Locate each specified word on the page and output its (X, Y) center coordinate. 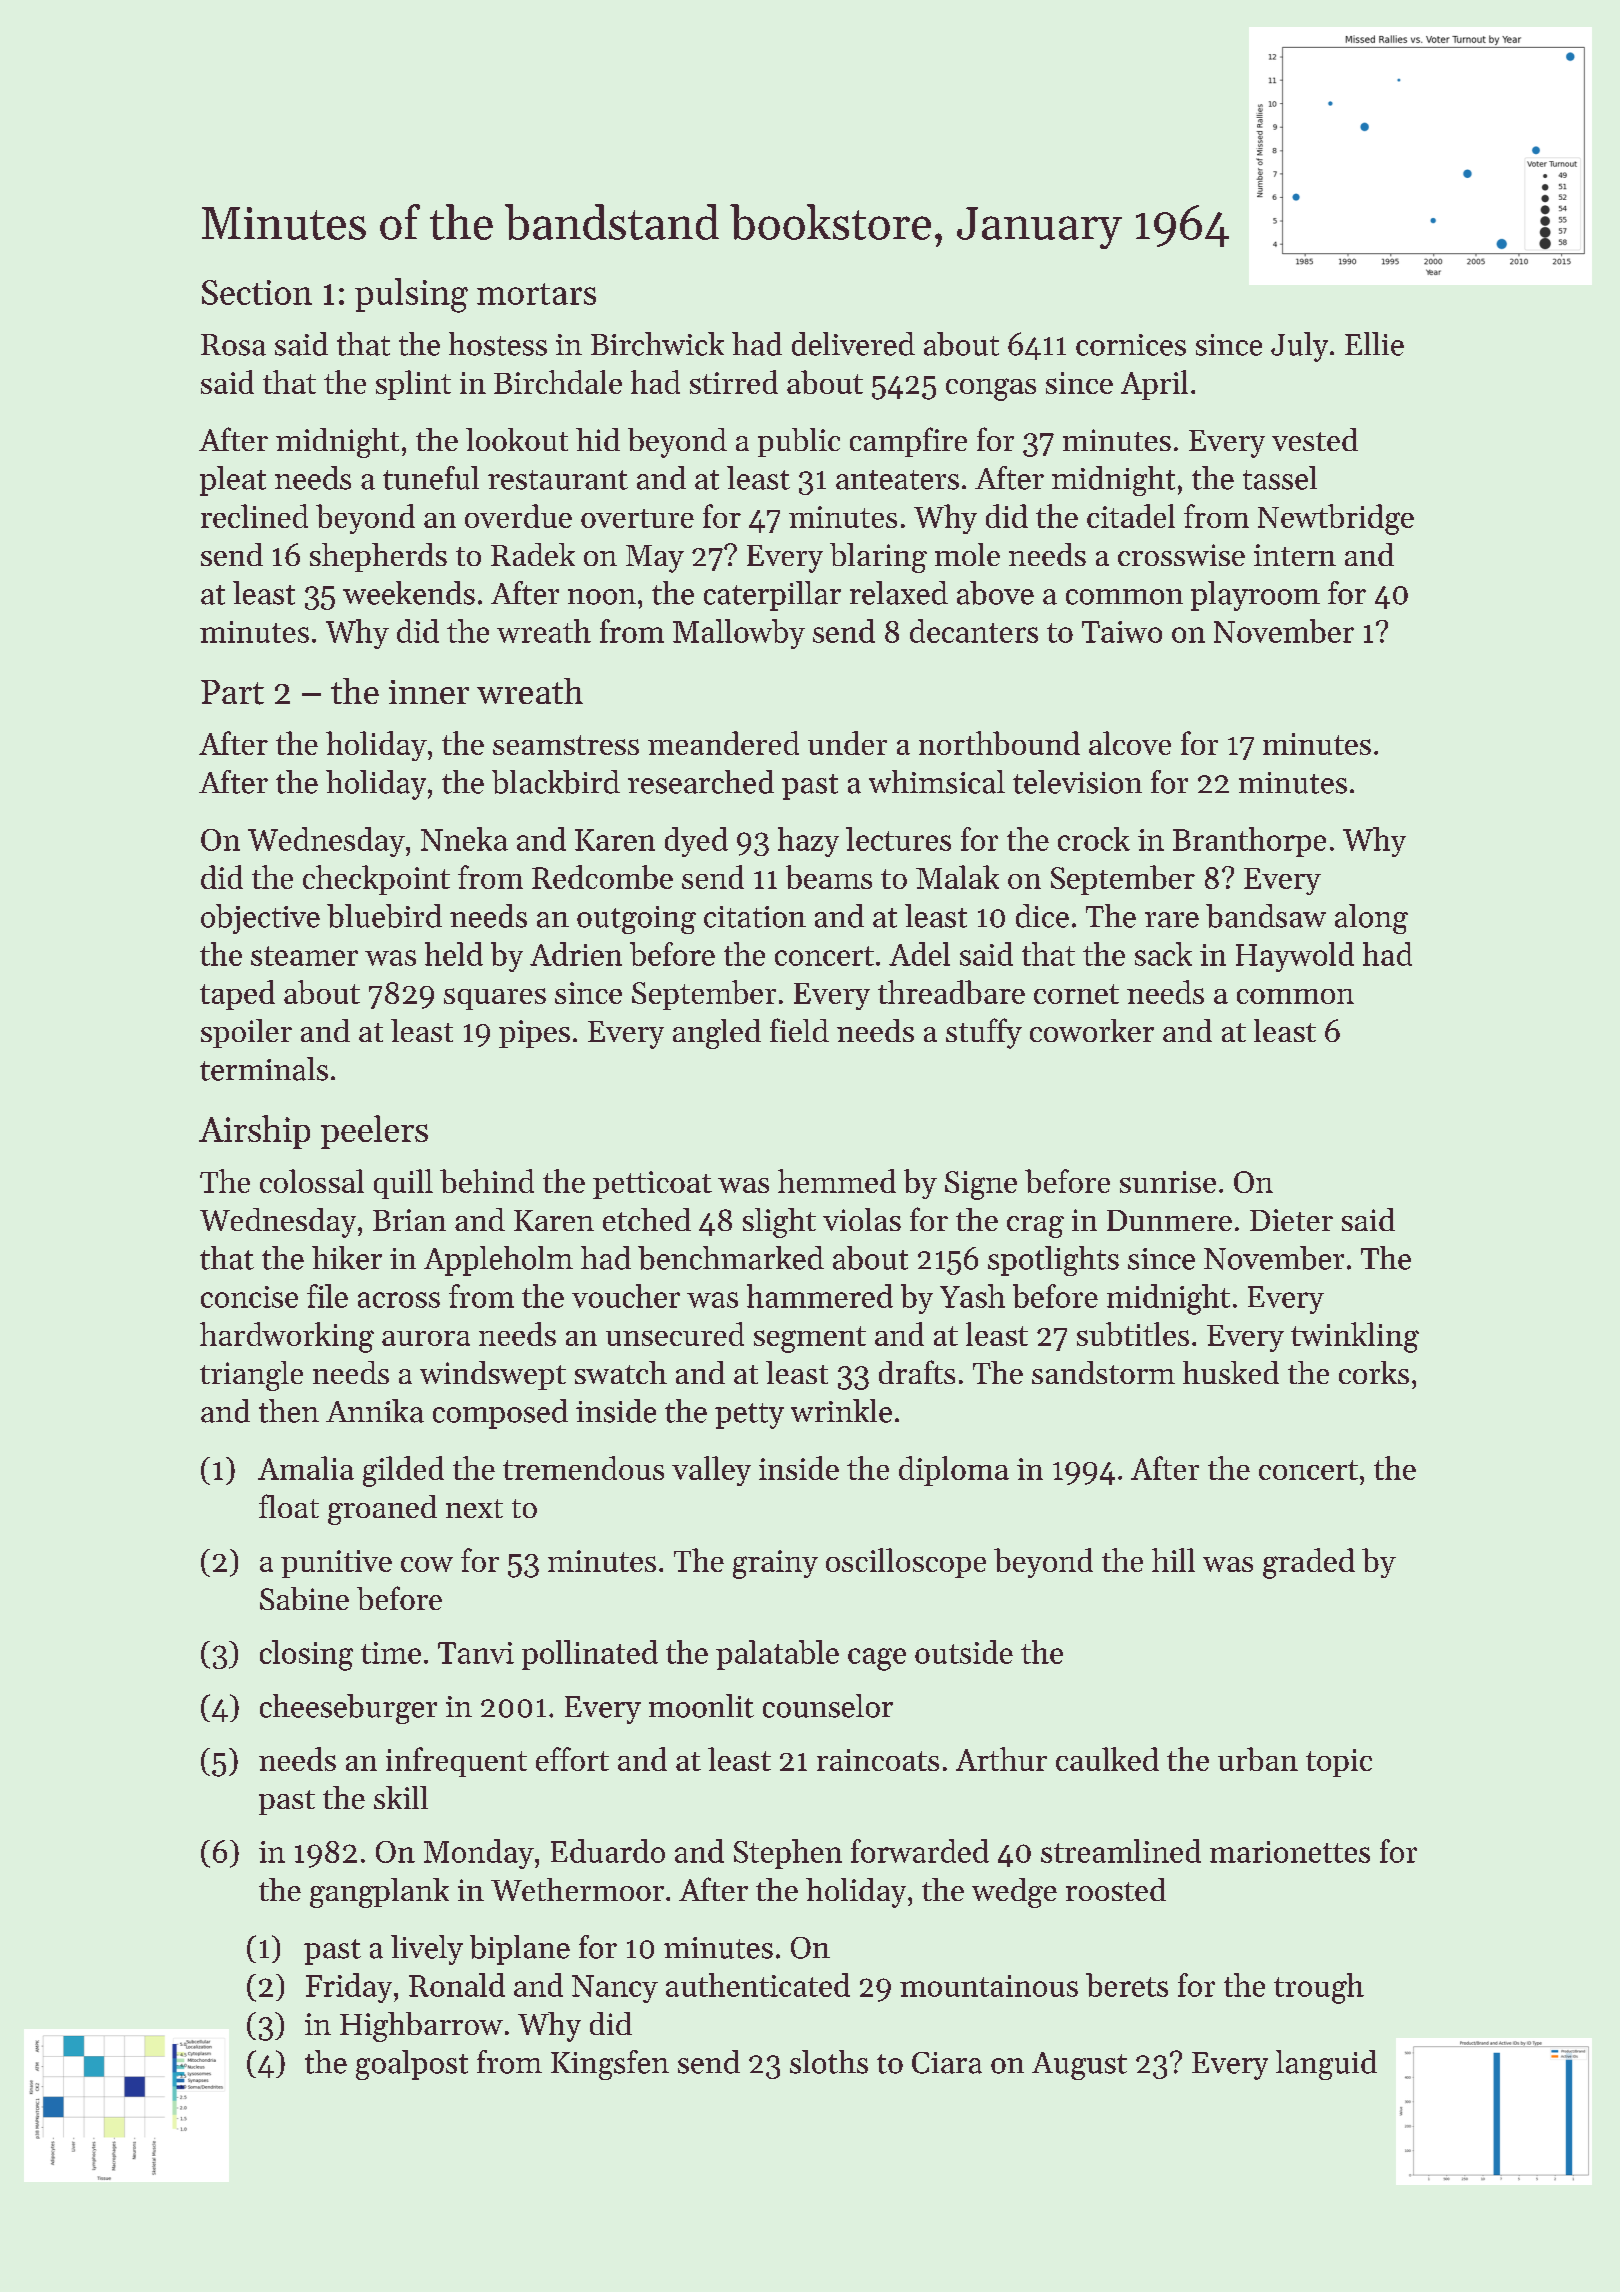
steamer (304, 956)
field (799, 1030)
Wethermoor (577, 1889)
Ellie (1374, 344)
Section (257, 292)
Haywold (1295, 957)
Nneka (464, 839)
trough (1319, 1988)
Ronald (457, 1985)
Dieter (1291, 1220)
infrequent (456, 1762)
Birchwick (657, 344)
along (1371, 919)
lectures (898, 839)
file (327, 1296)
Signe (981, 1185)
